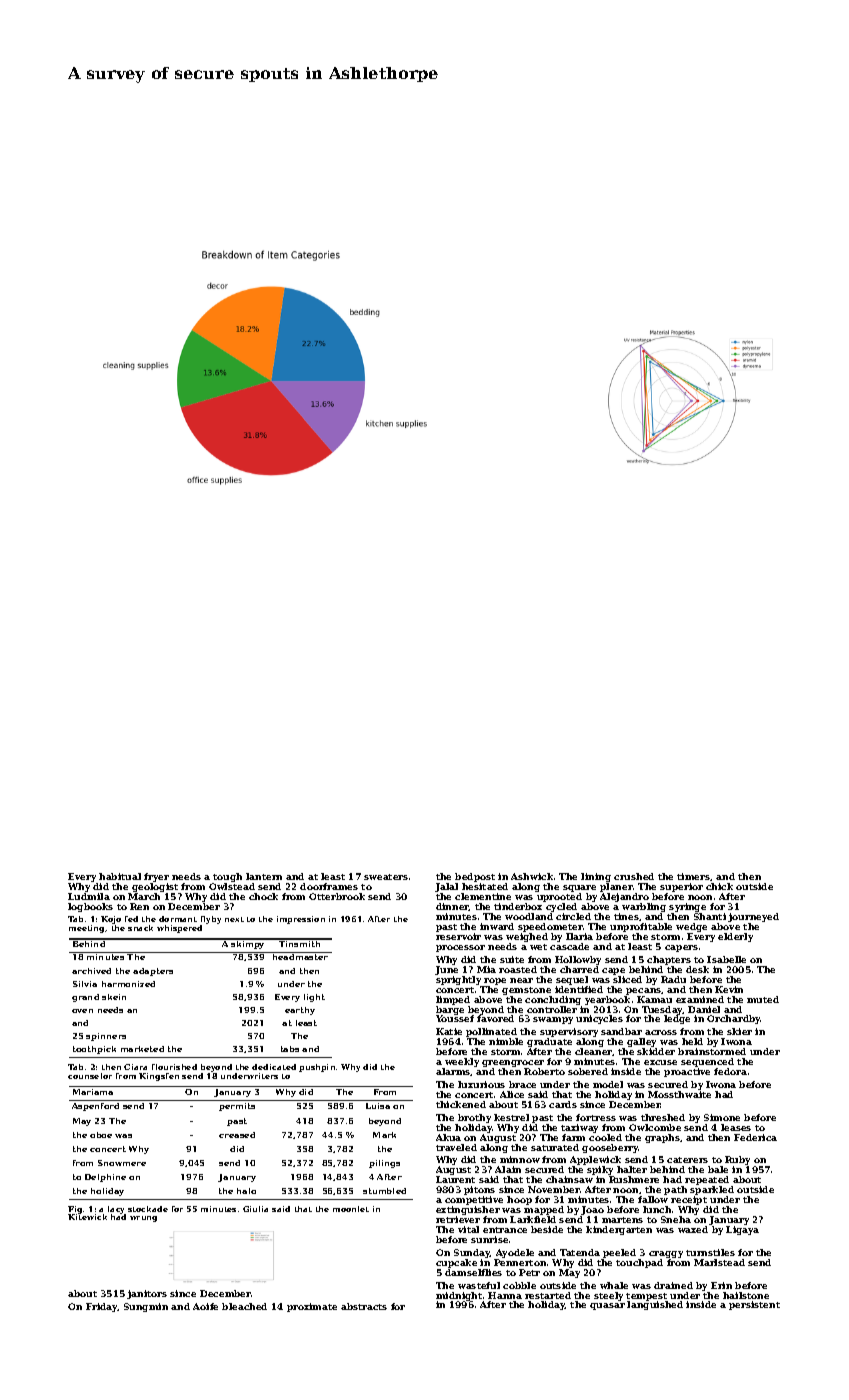 Image resolution: width=849 pixels, height=1400 pixels. Describe the element at coordinates (675, 1190) in the page. I see `path` at that location.
